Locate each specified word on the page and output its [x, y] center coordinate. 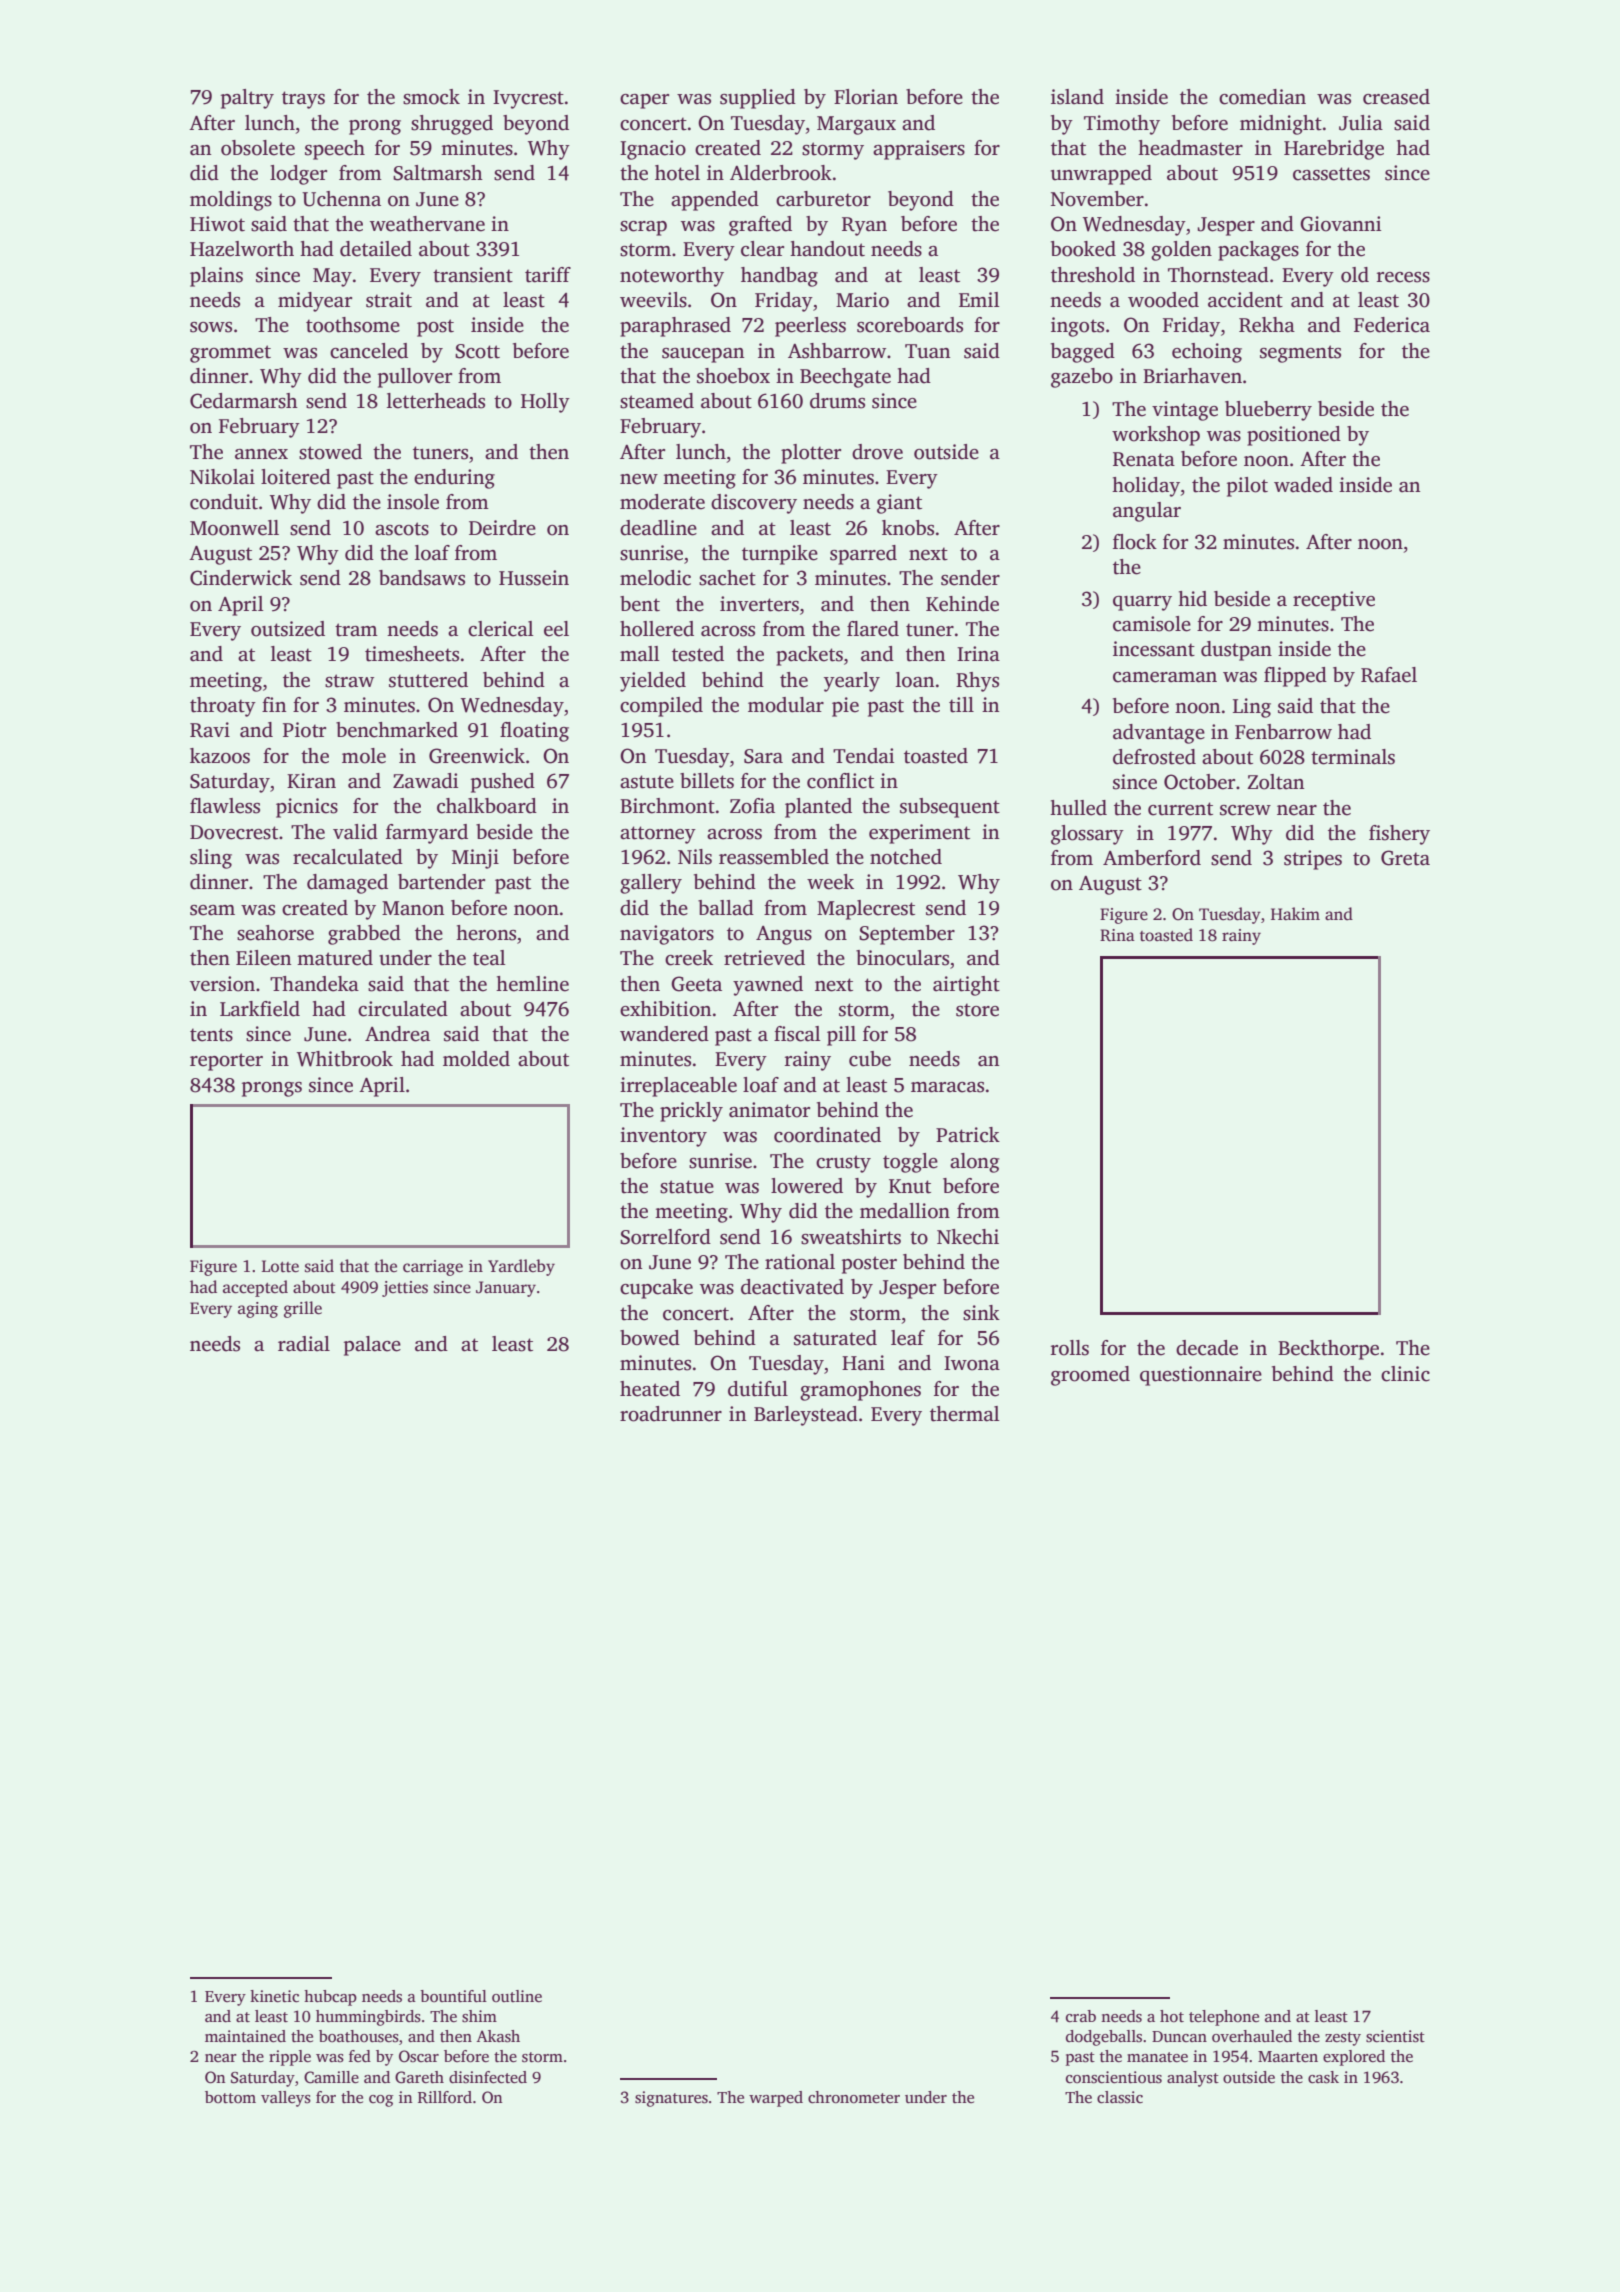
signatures [671, 2099]
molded [476, 1059]
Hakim [1295, 913]
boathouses [359, 2036]
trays [303, 100]
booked [1083, 249]
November [1097, 199]
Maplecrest [866, 910]
